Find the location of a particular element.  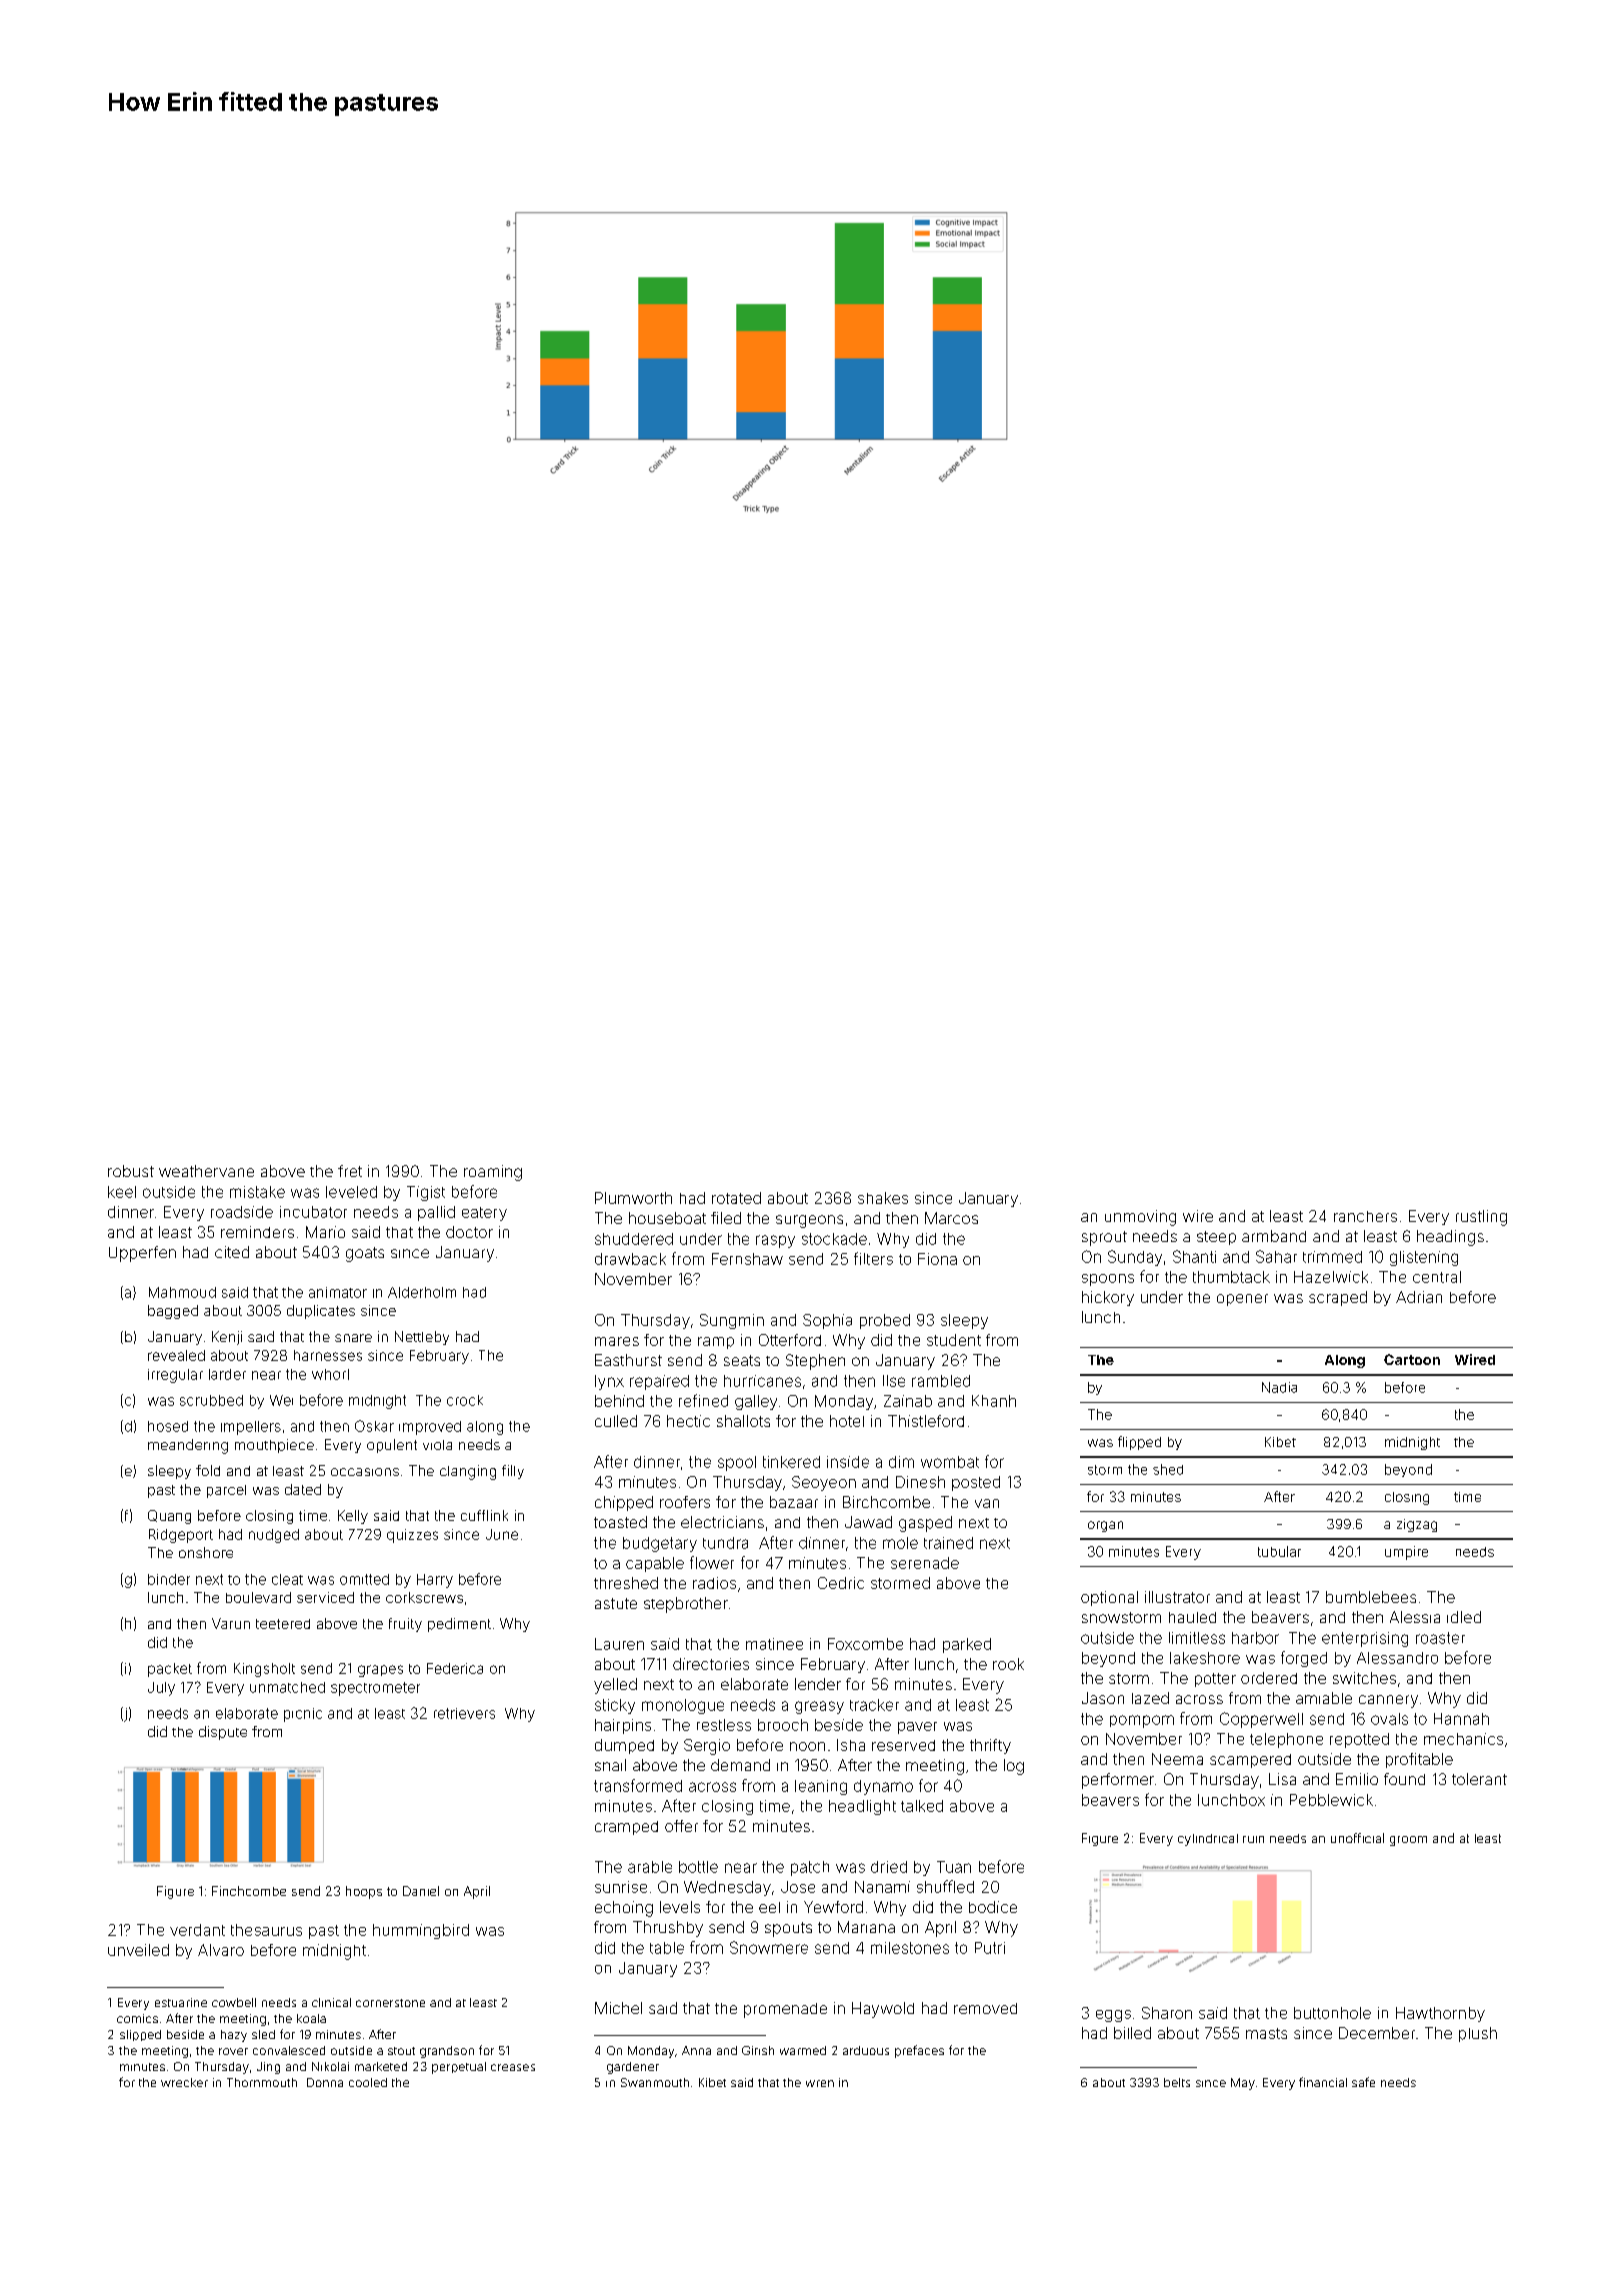

ranchers is located at coordinates (1365, 1216).
